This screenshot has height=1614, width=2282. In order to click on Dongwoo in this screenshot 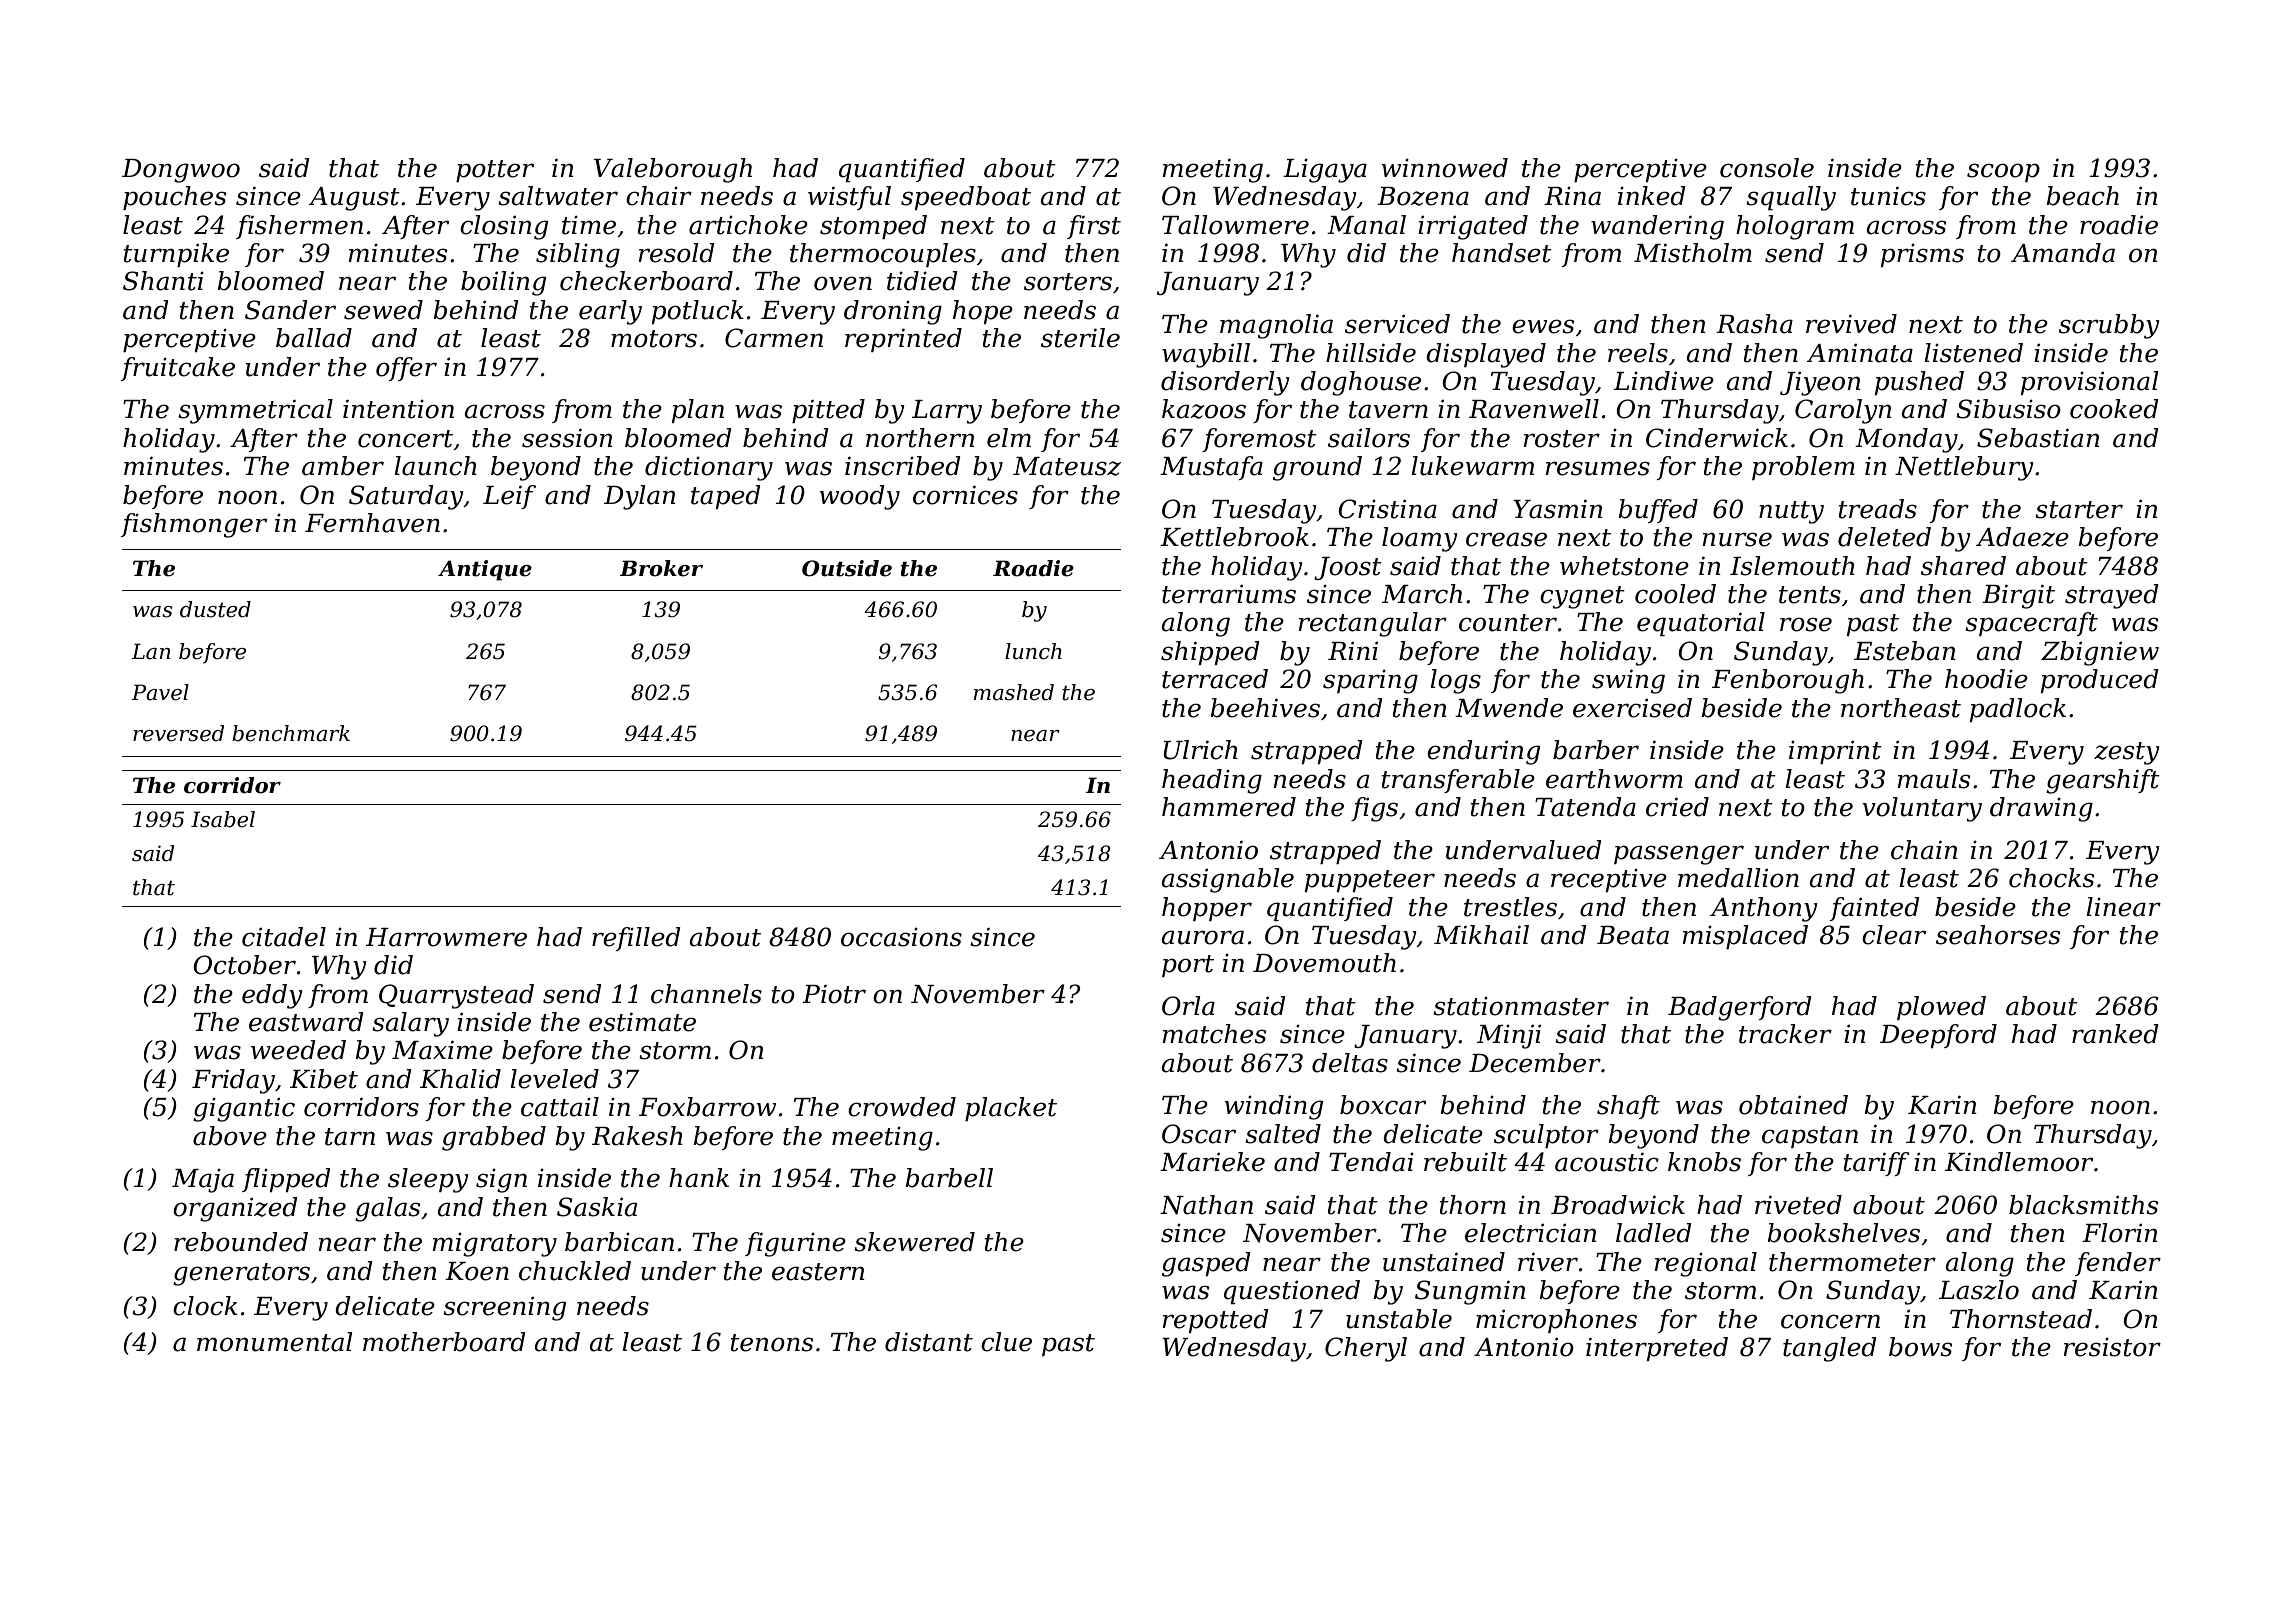, I will do `click(181, 171)`.
